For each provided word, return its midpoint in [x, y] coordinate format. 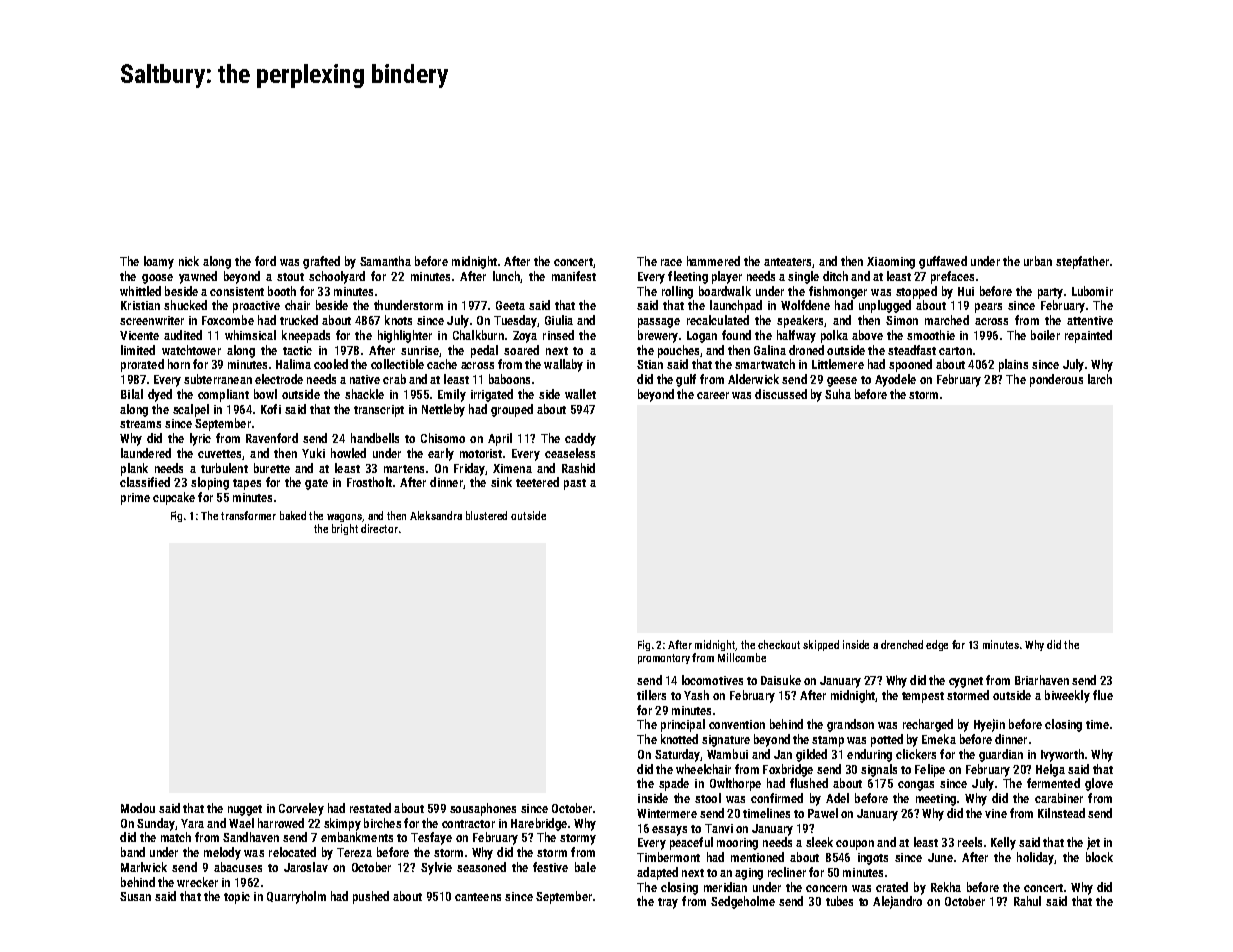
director [379, 528]
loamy [159, 262]
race [671, 262]
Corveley [301, 809]
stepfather [1082, 262]
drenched [902, 644]
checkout [779, 644]
